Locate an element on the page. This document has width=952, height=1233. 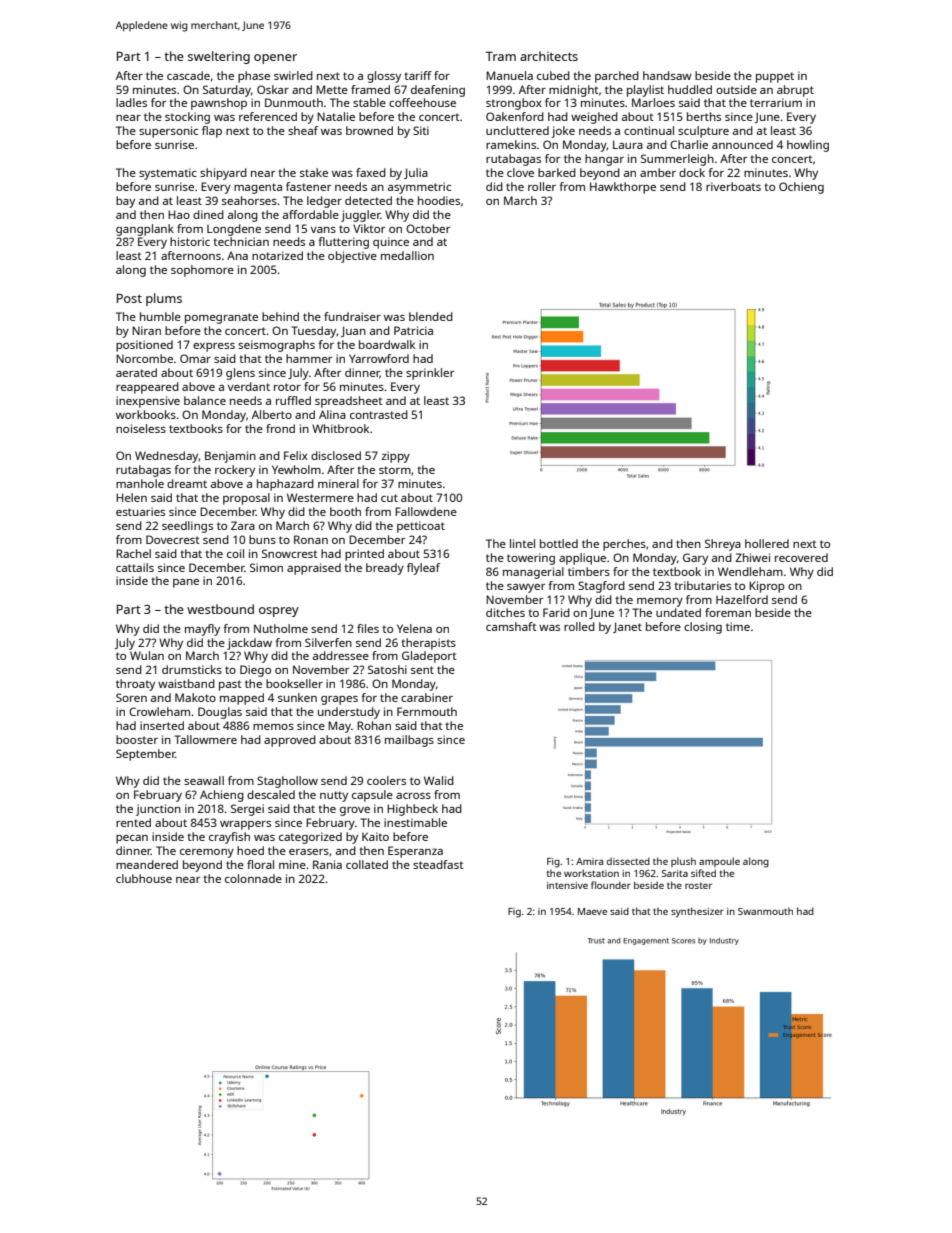
Ochieng is located at coordinates (801, 188).
